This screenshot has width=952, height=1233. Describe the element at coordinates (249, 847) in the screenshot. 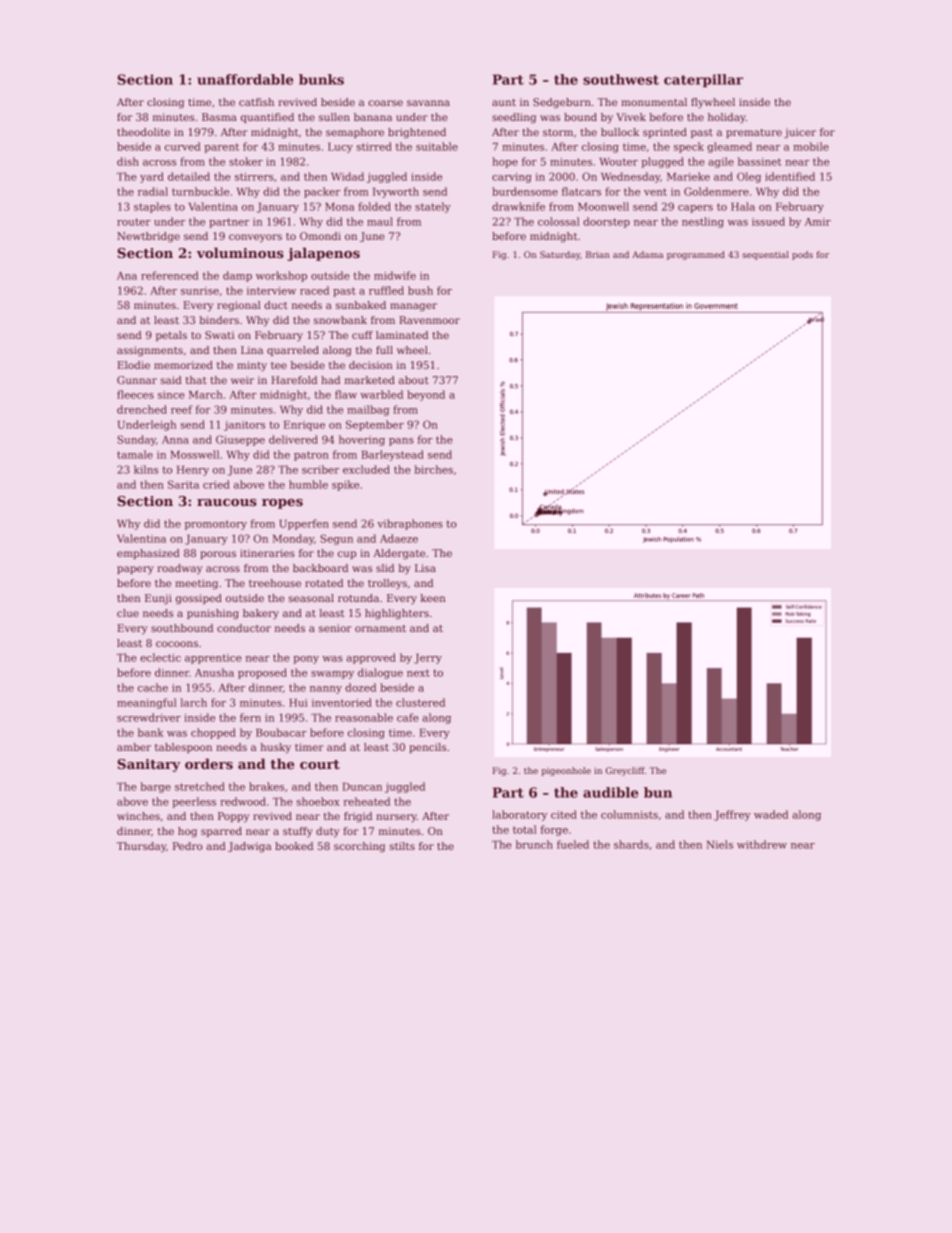

I see `Jadwiga` at that location.
